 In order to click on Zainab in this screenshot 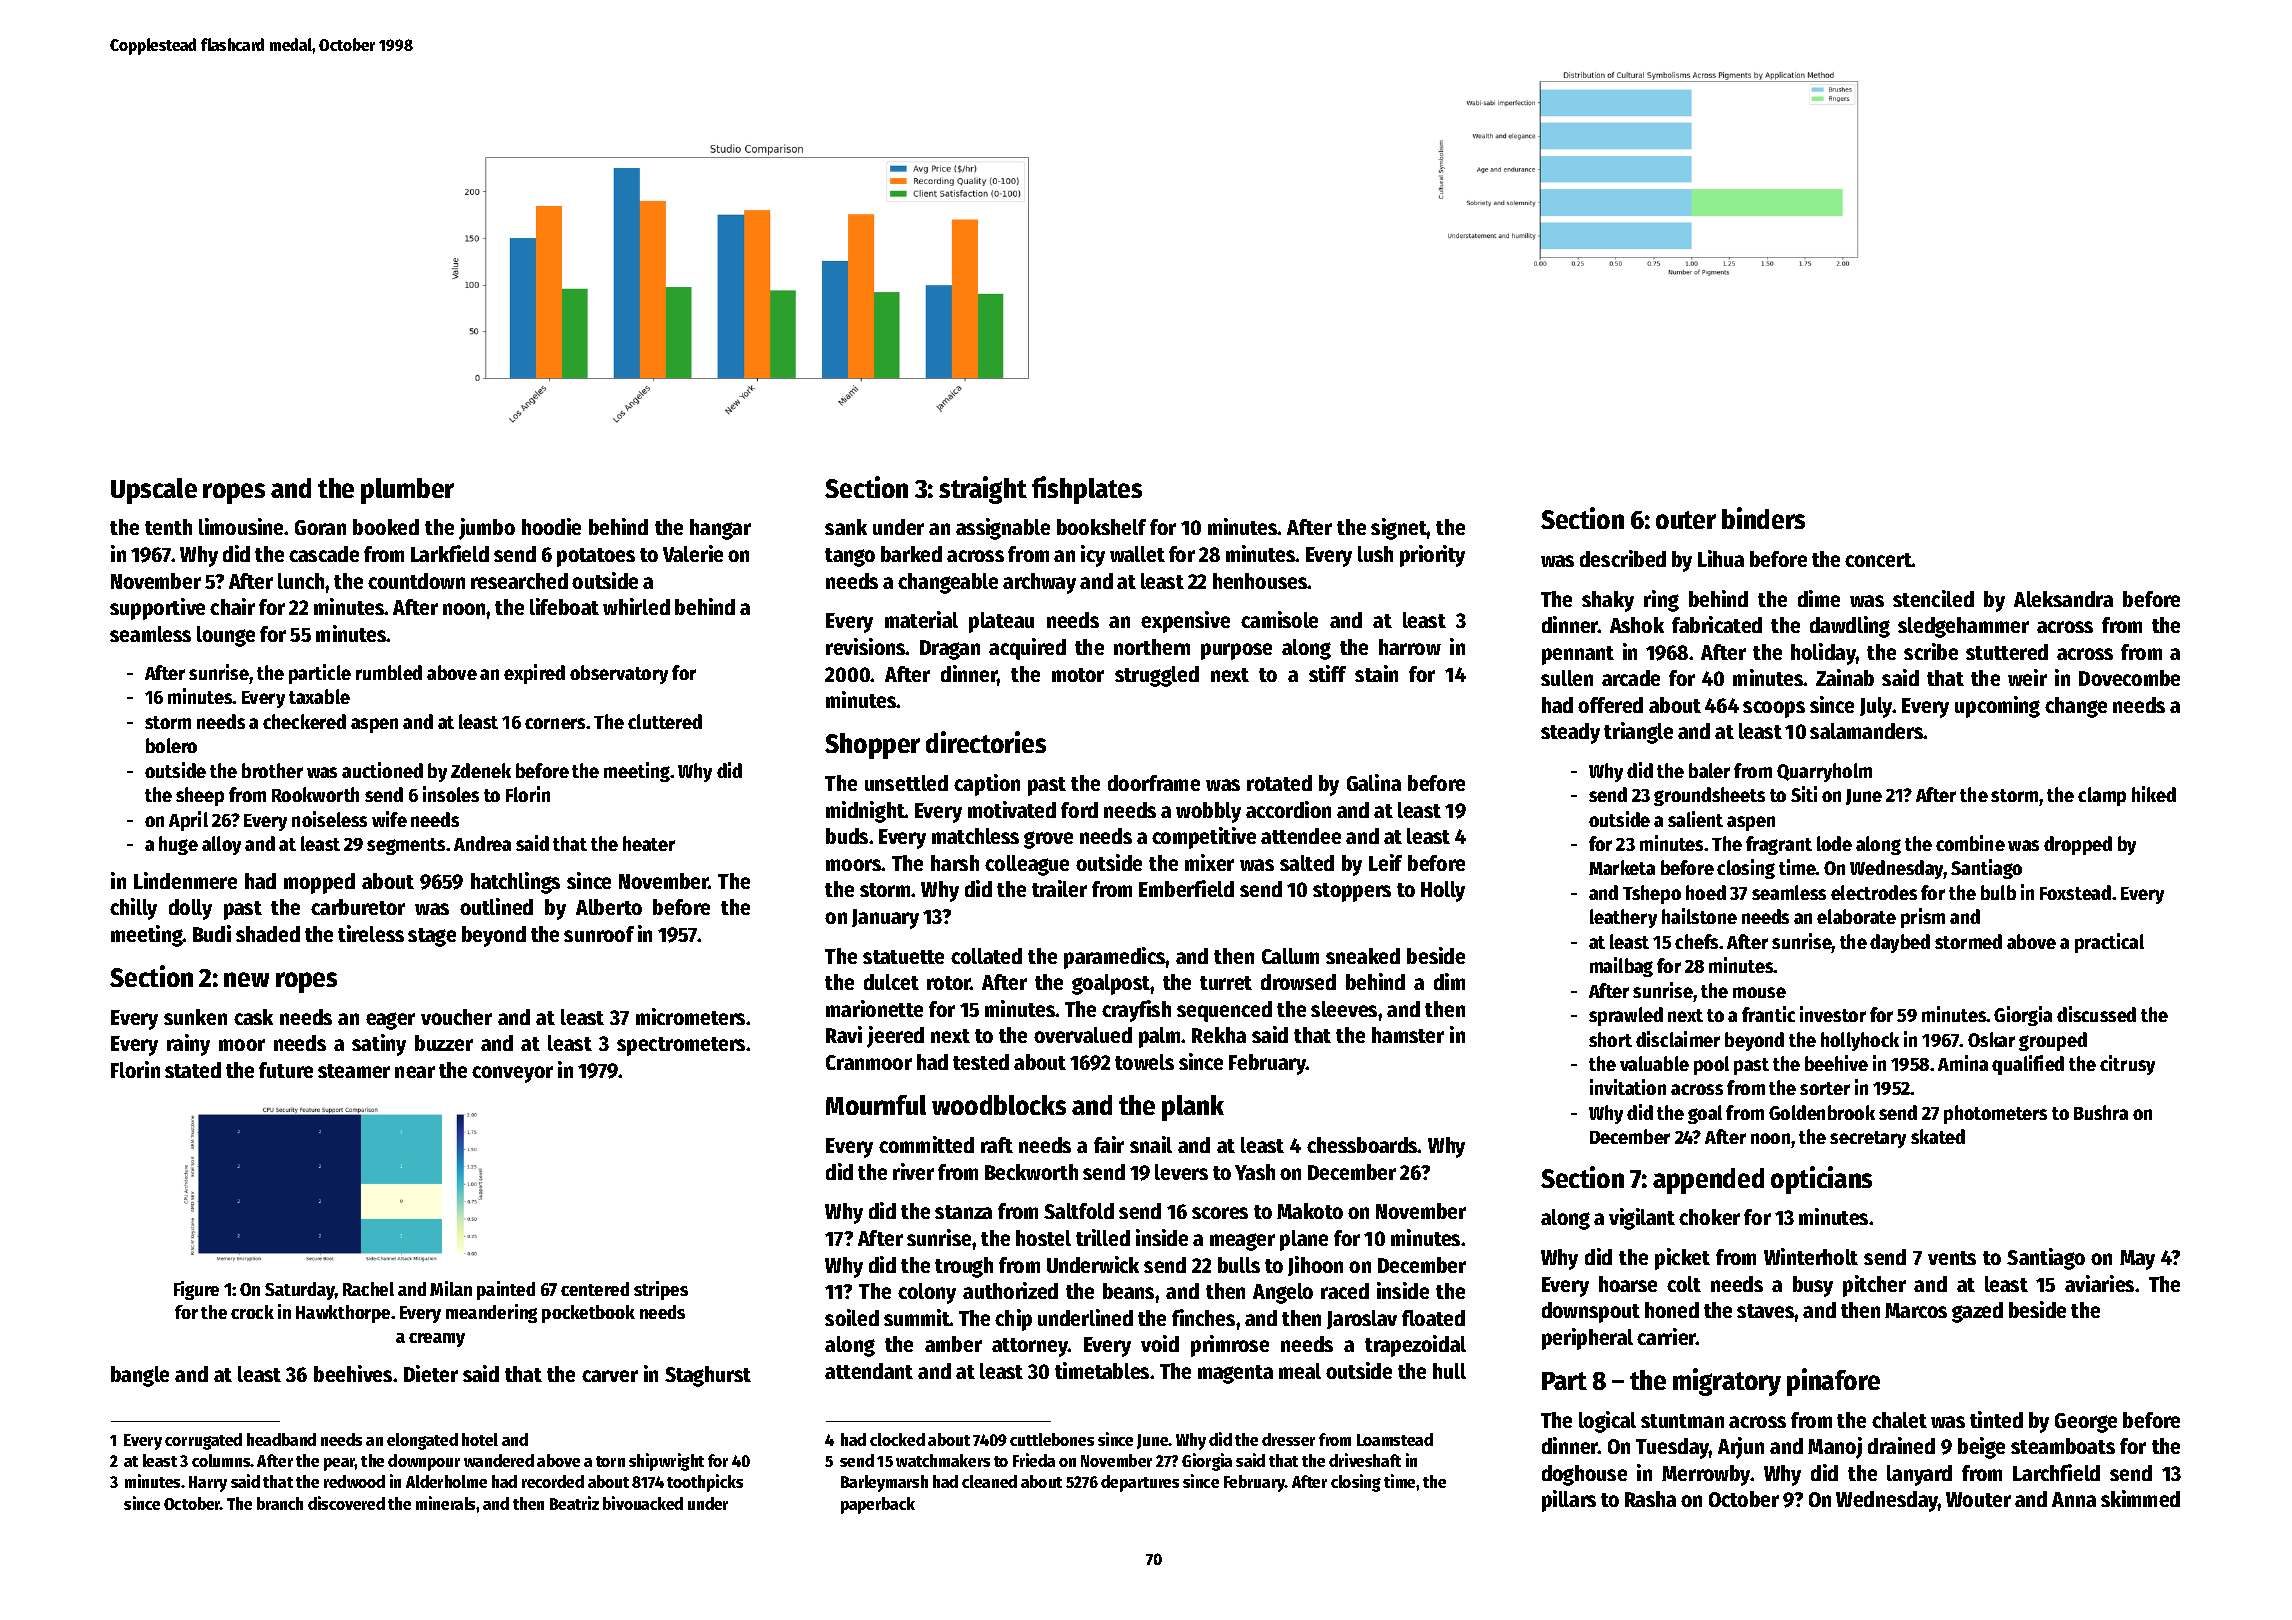, I will do `click(1845, 677)`.
